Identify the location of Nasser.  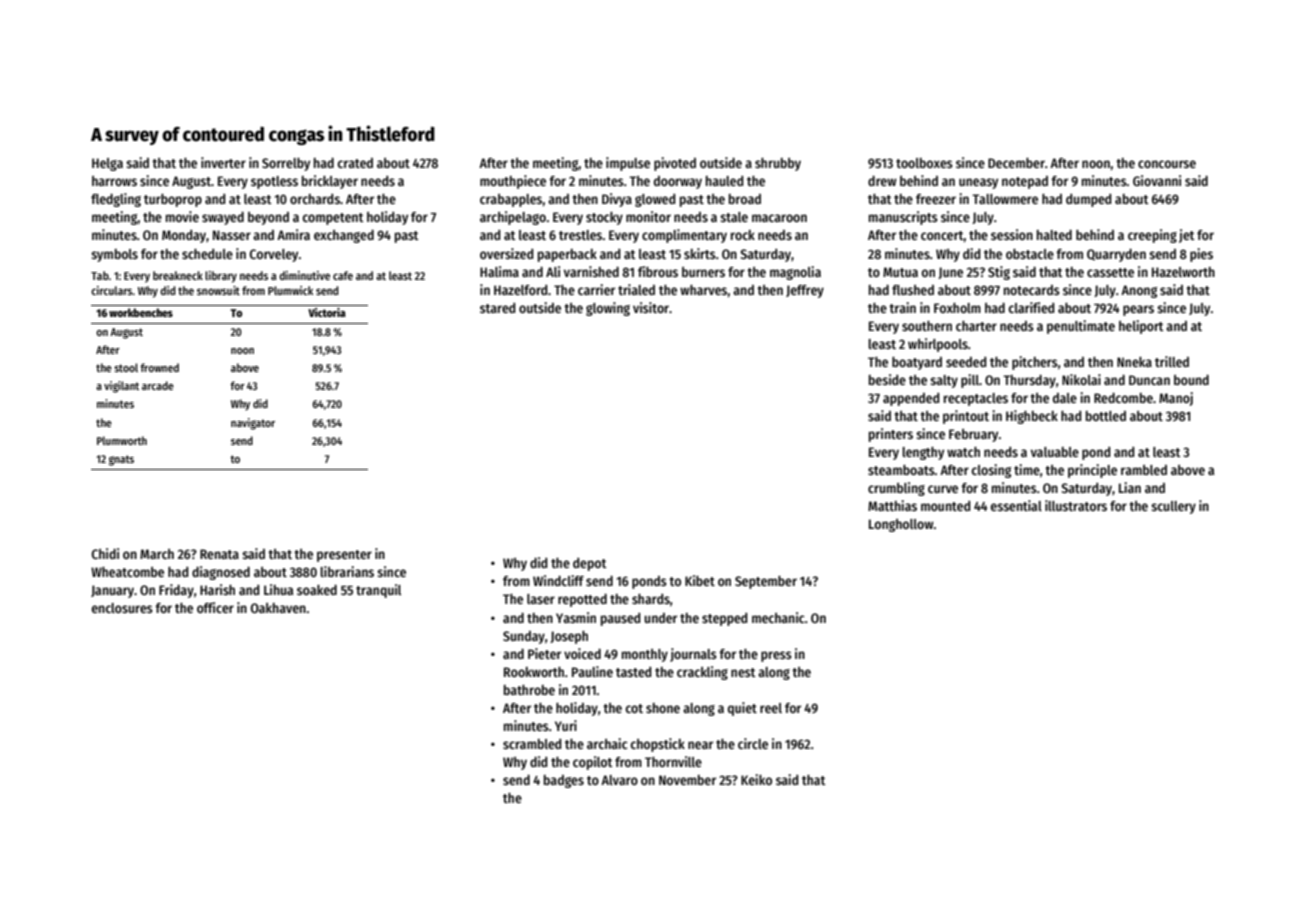
(232, 235).
